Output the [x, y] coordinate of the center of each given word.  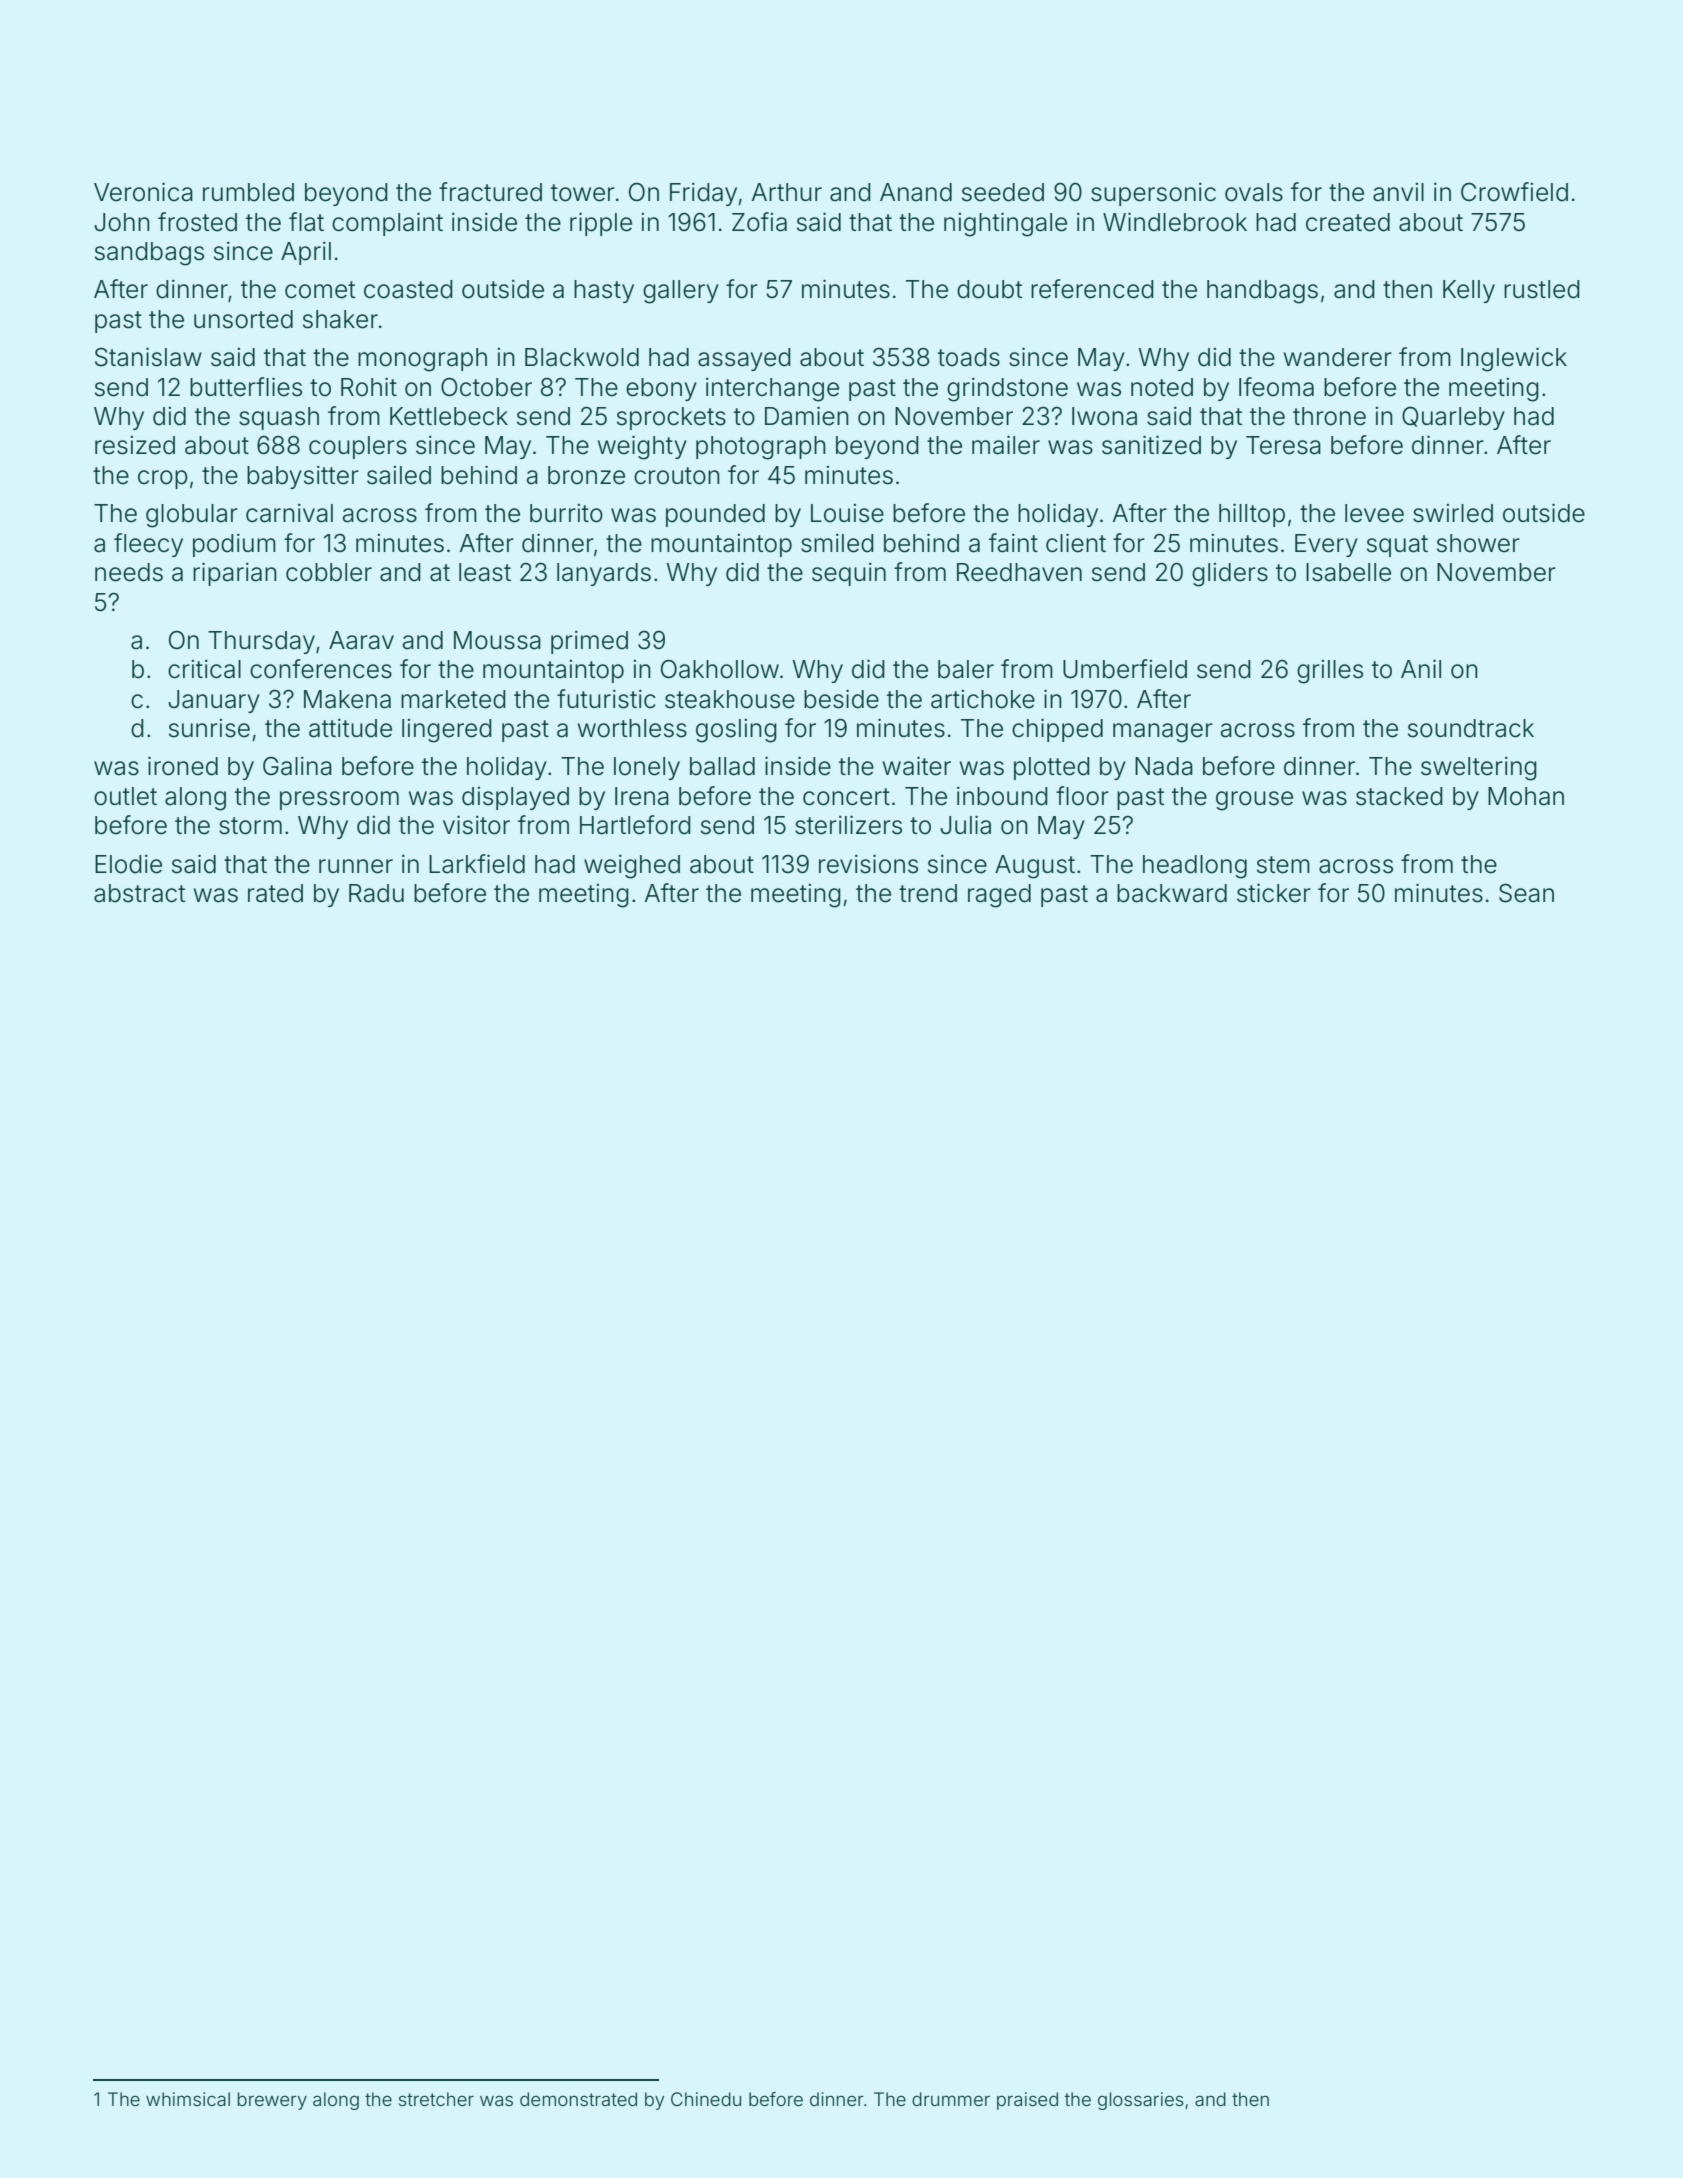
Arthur [787, 192]
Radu [376, 893]
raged [999, 896]
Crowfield [1514, 192]
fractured [490, 192]
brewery [272, 2101]
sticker [1274, 893]
